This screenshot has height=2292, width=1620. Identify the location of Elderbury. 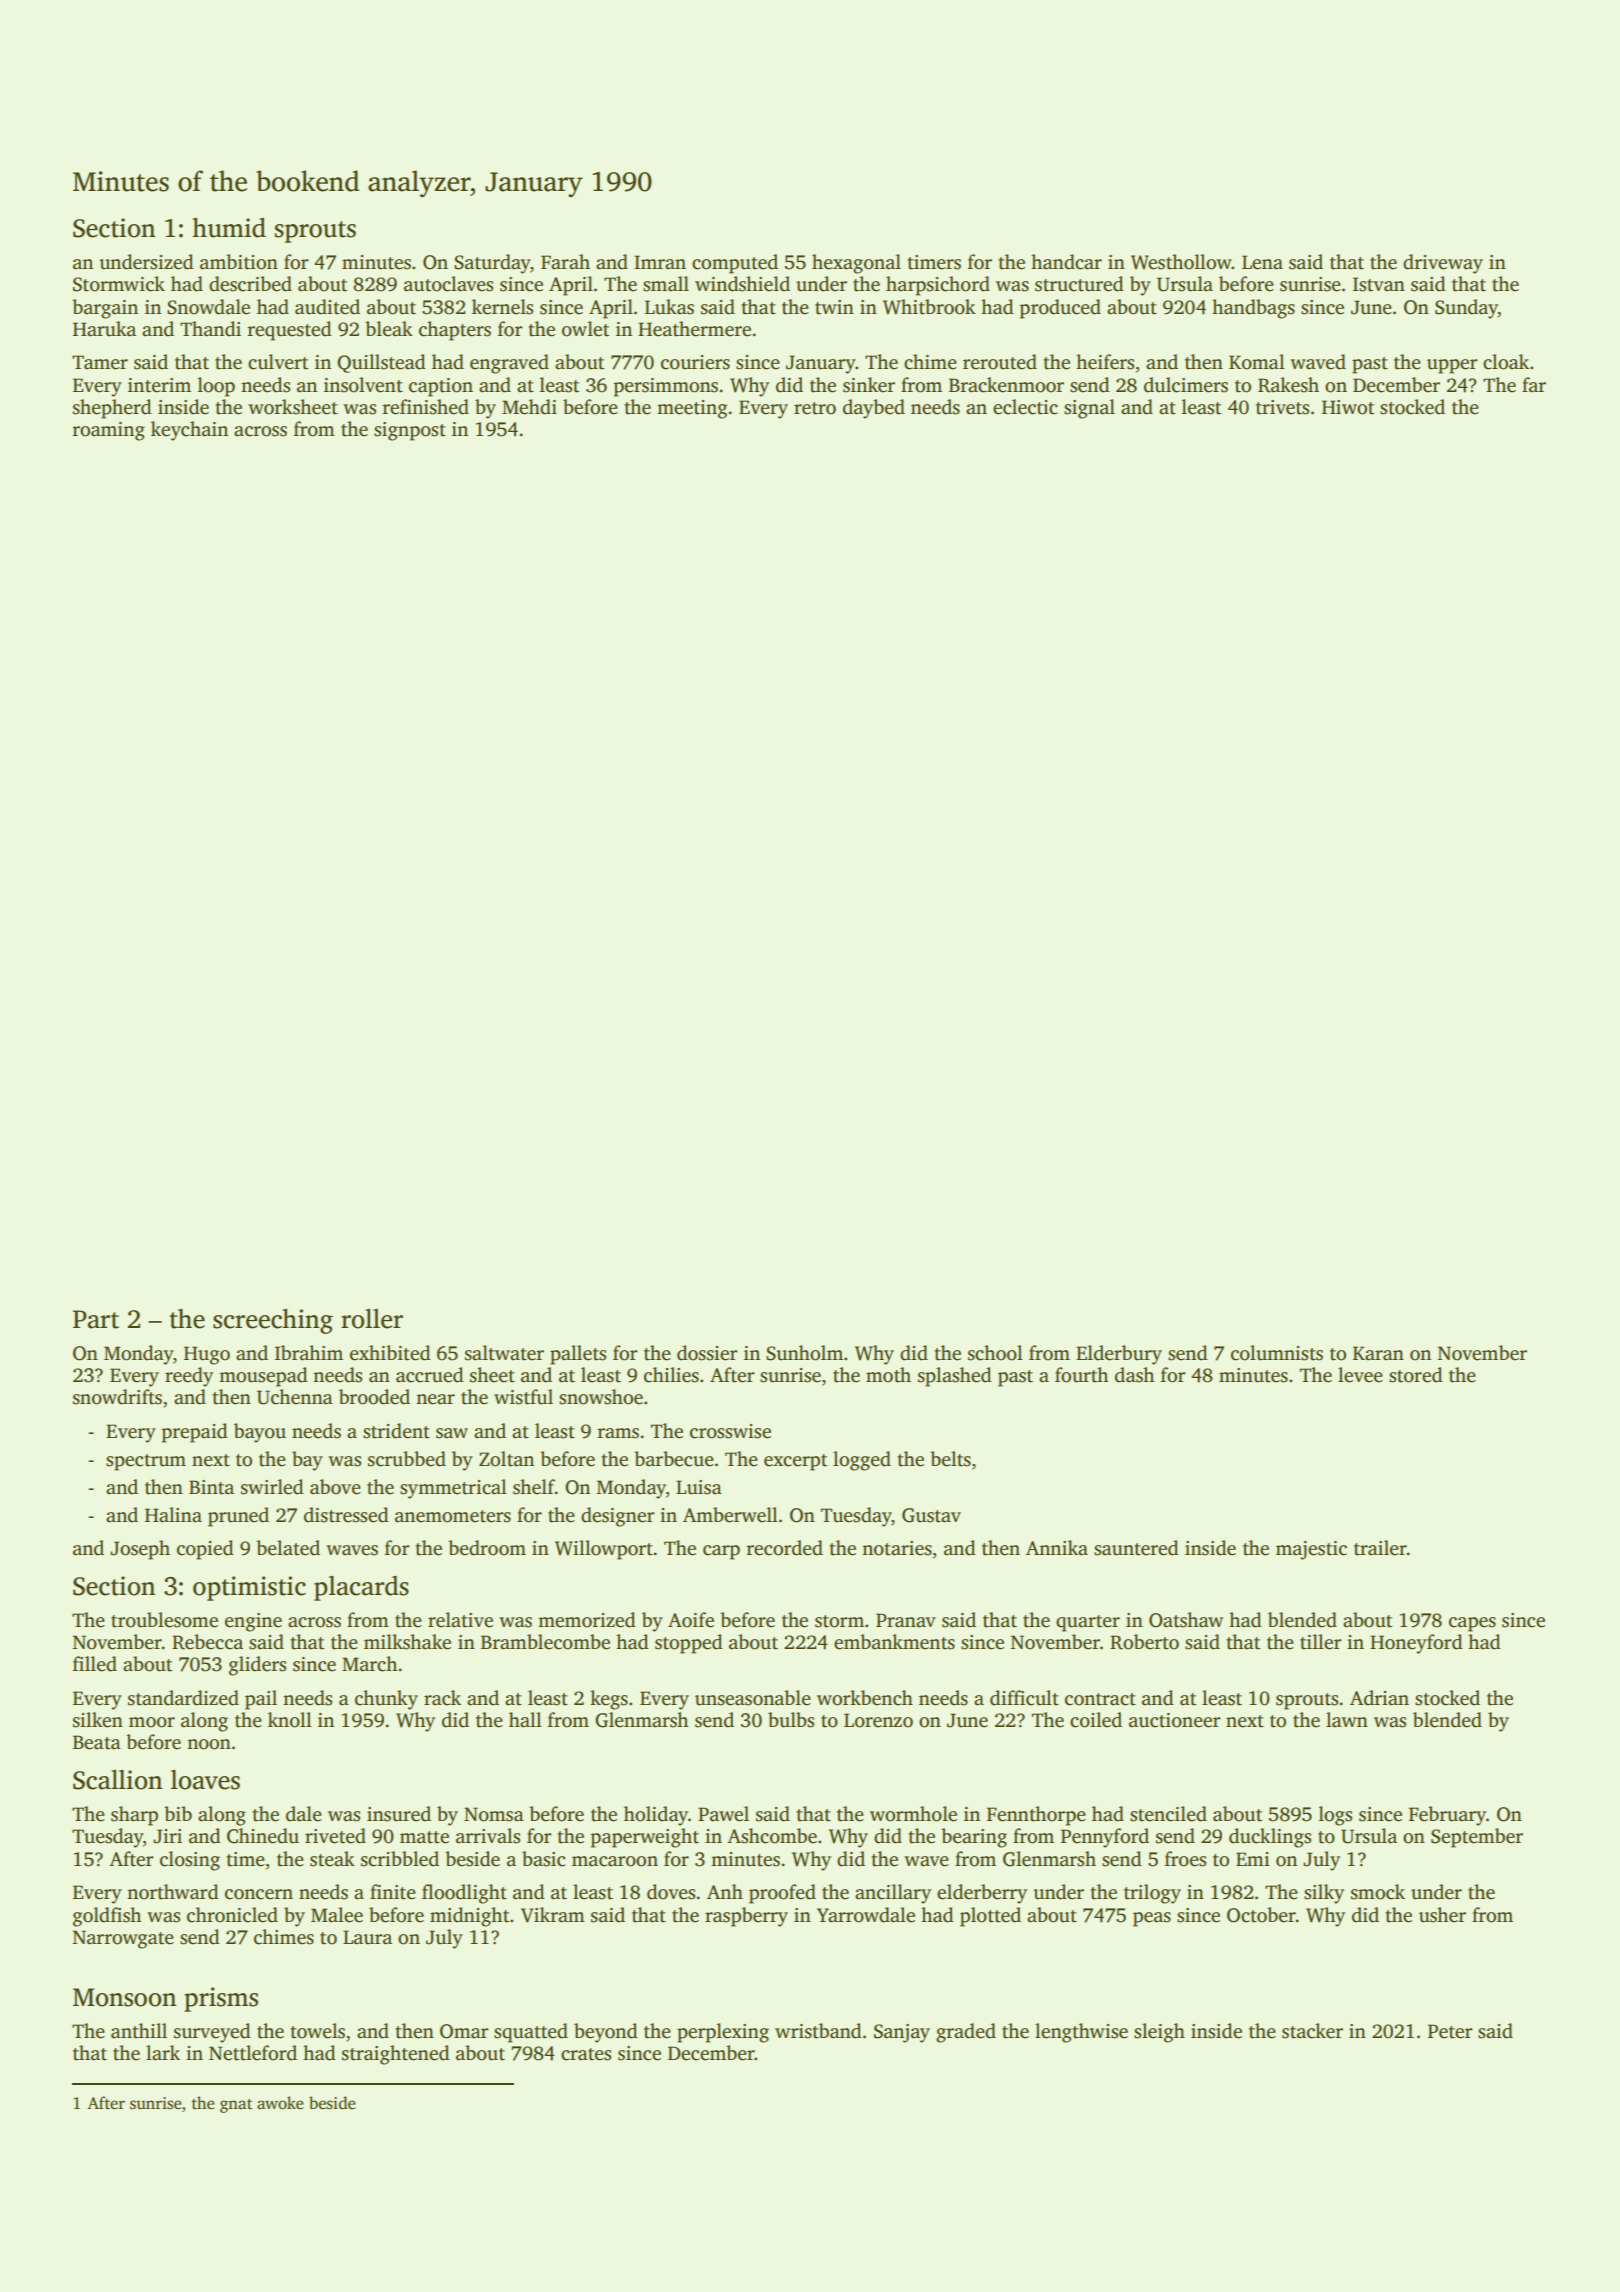
(1119, 1355).
